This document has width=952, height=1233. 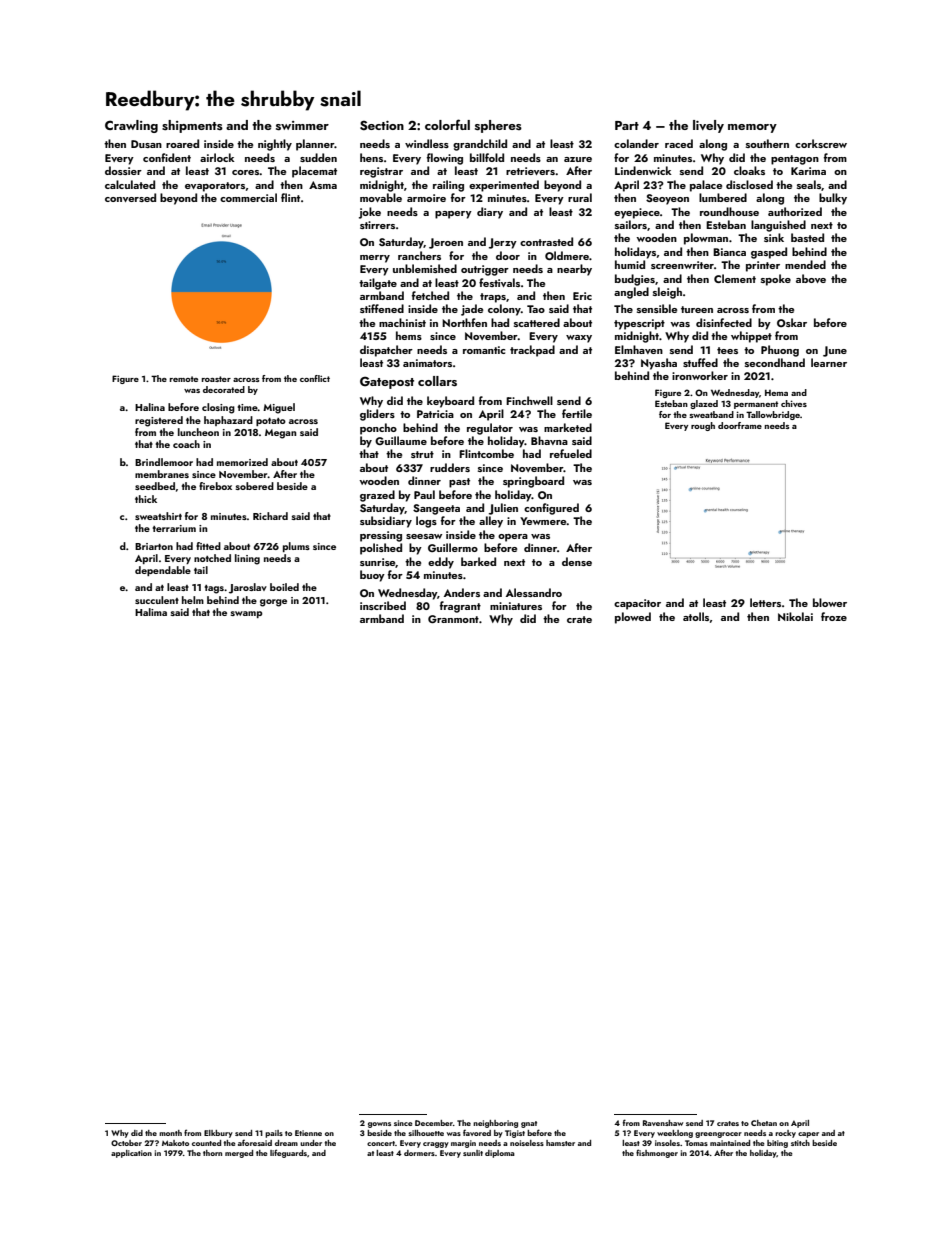 I want to click on permanent, so click(x=756, y=405).
